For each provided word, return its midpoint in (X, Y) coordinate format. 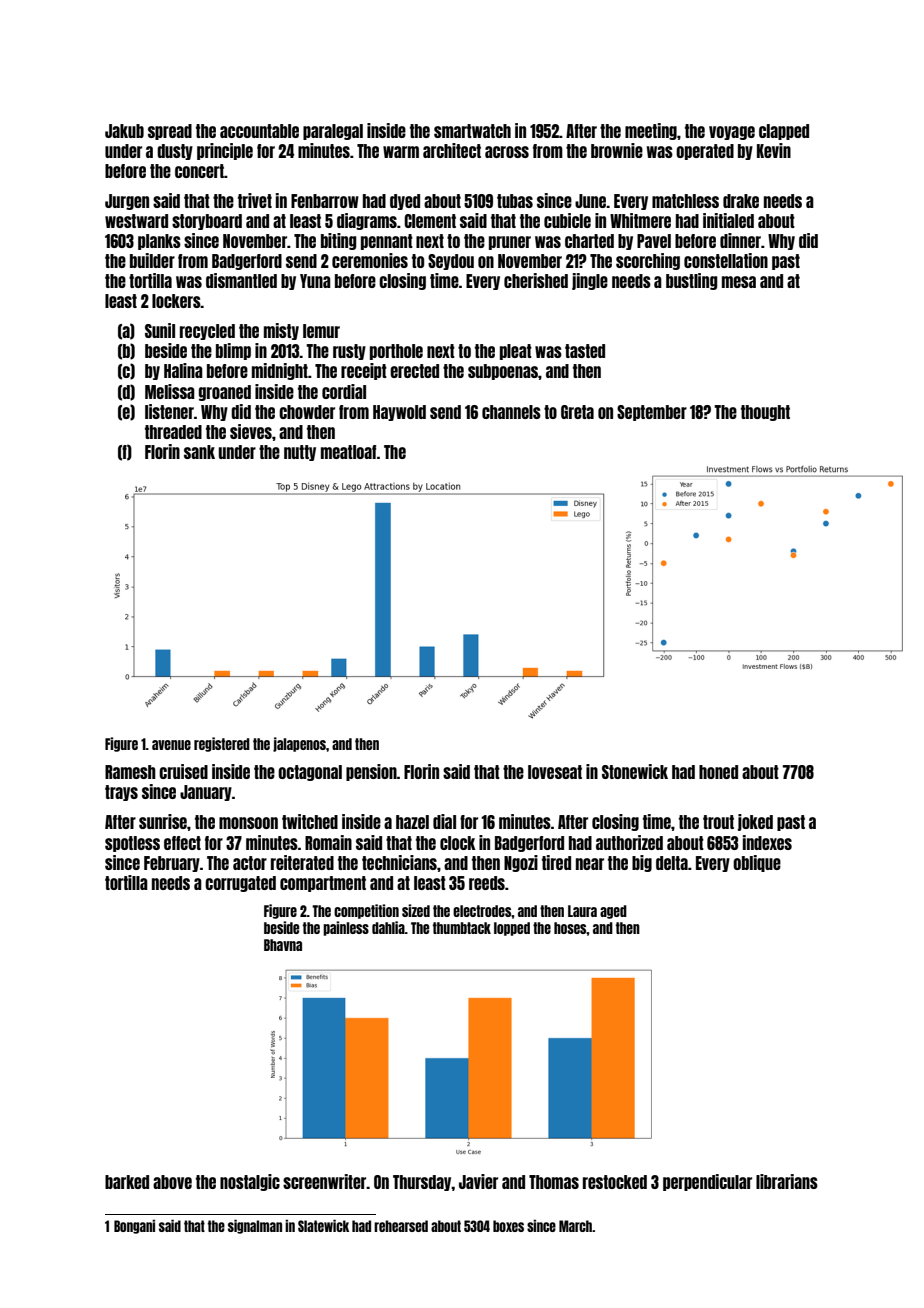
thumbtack (462, 928)
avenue (171, 745)
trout (718, 822)
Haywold (399, 413)
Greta (577, 412)
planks (159, 242)
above (172, 1182)
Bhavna (283, 945)
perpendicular (707, 1182)
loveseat (555, 772)
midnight (280, 371)
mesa (739, 282)
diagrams (367, 221)
